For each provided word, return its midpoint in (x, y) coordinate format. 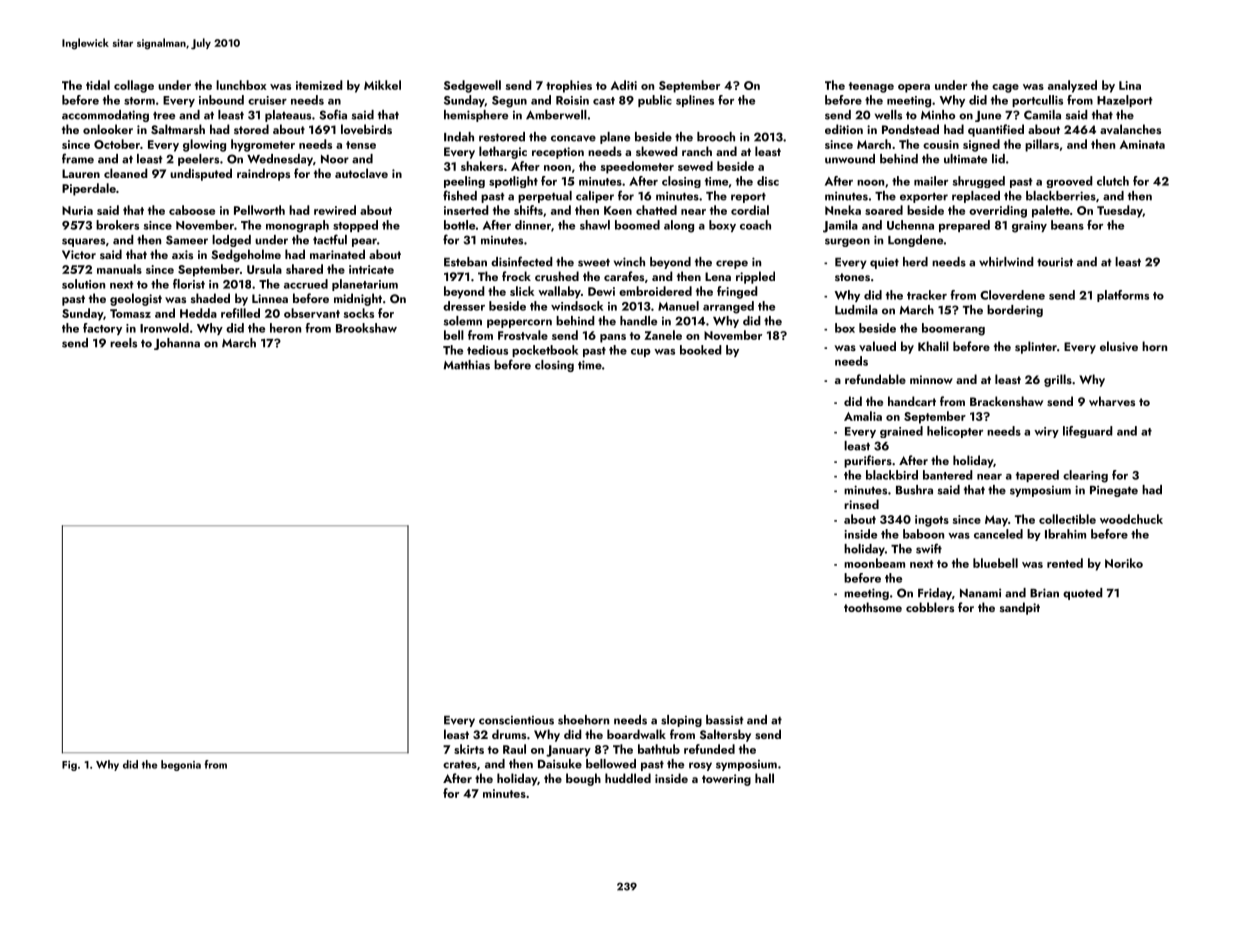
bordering (1015, 311)
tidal (98, 85)
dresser (464, 306)
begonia (181, 765)
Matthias (467, 365)
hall (764, 778)
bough (583, 779)
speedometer (637, 167)
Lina (1130, 85)
